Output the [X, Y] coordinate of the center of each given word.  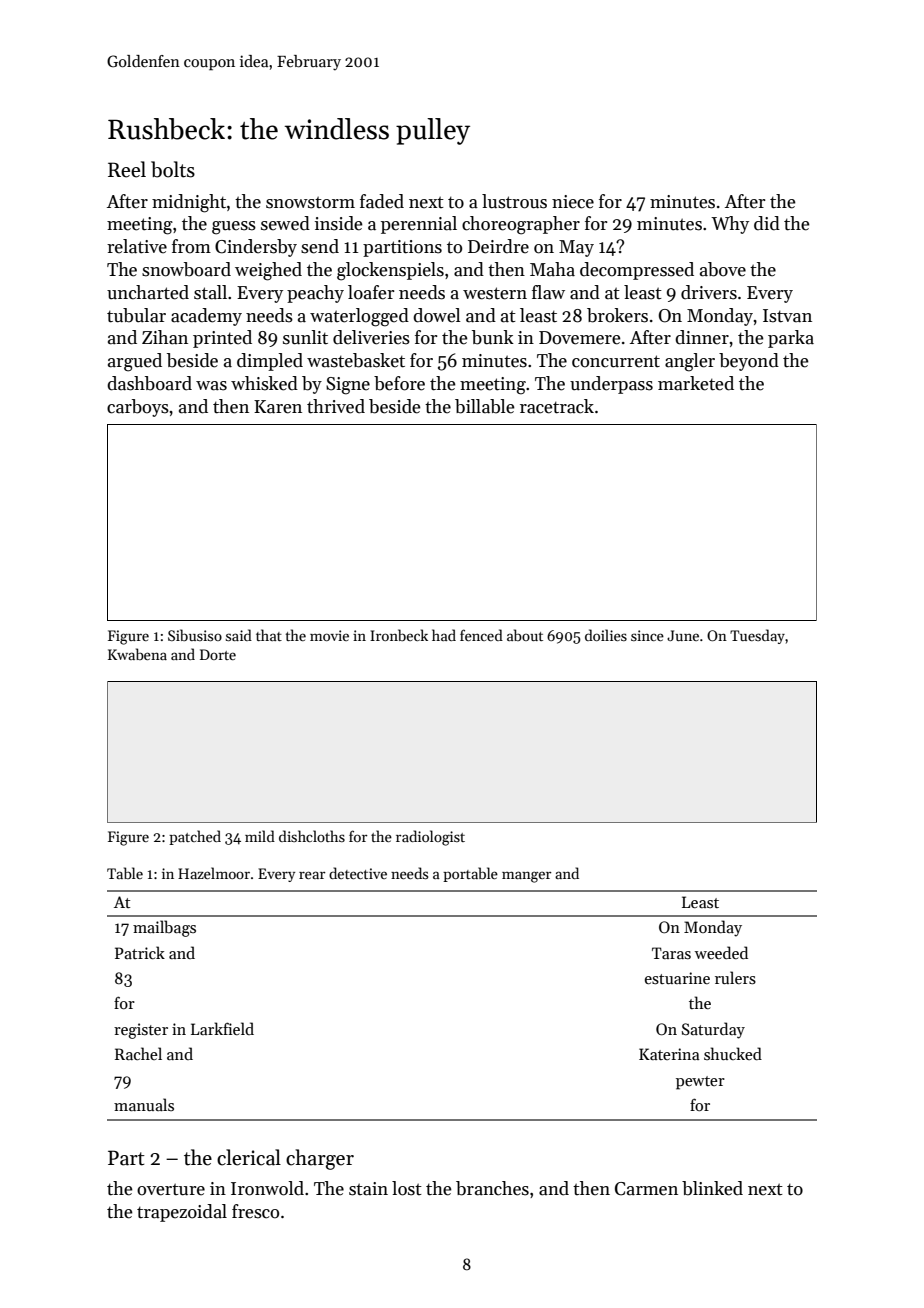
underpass [611, 385]
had [444, 635]
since [647, 635]
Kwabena [137, 654]
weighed [268, 271]
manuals [144, 1104]
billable [485, 406]
